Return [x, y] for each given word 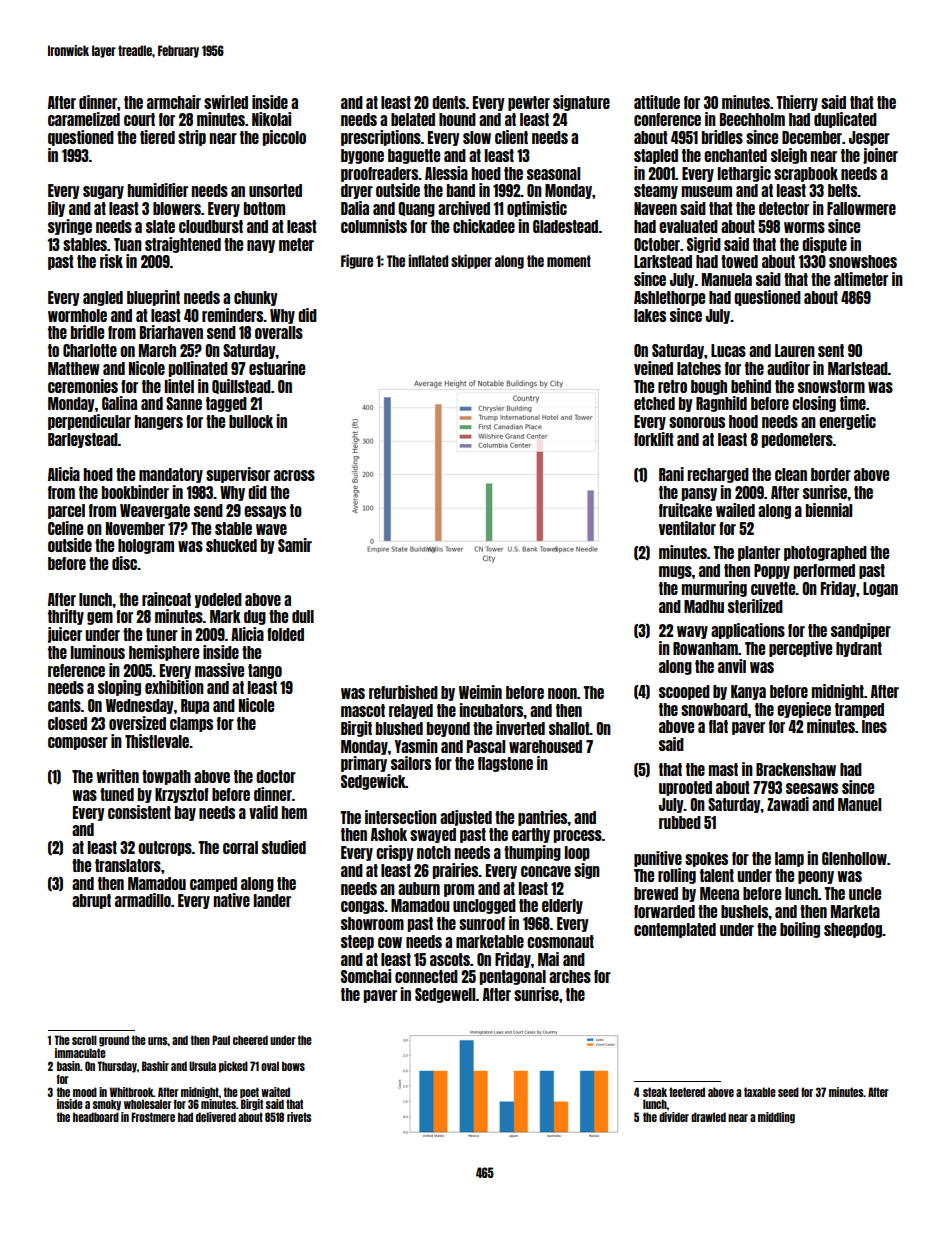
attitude [657, 102]
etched [654, 403]
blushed [399, 728]
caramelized [84, 119]
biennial [829, 510]
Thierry [797, 103]
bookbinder [135, 492]
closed [67, 723]
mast [723, 769]
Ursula [202, 1066]
